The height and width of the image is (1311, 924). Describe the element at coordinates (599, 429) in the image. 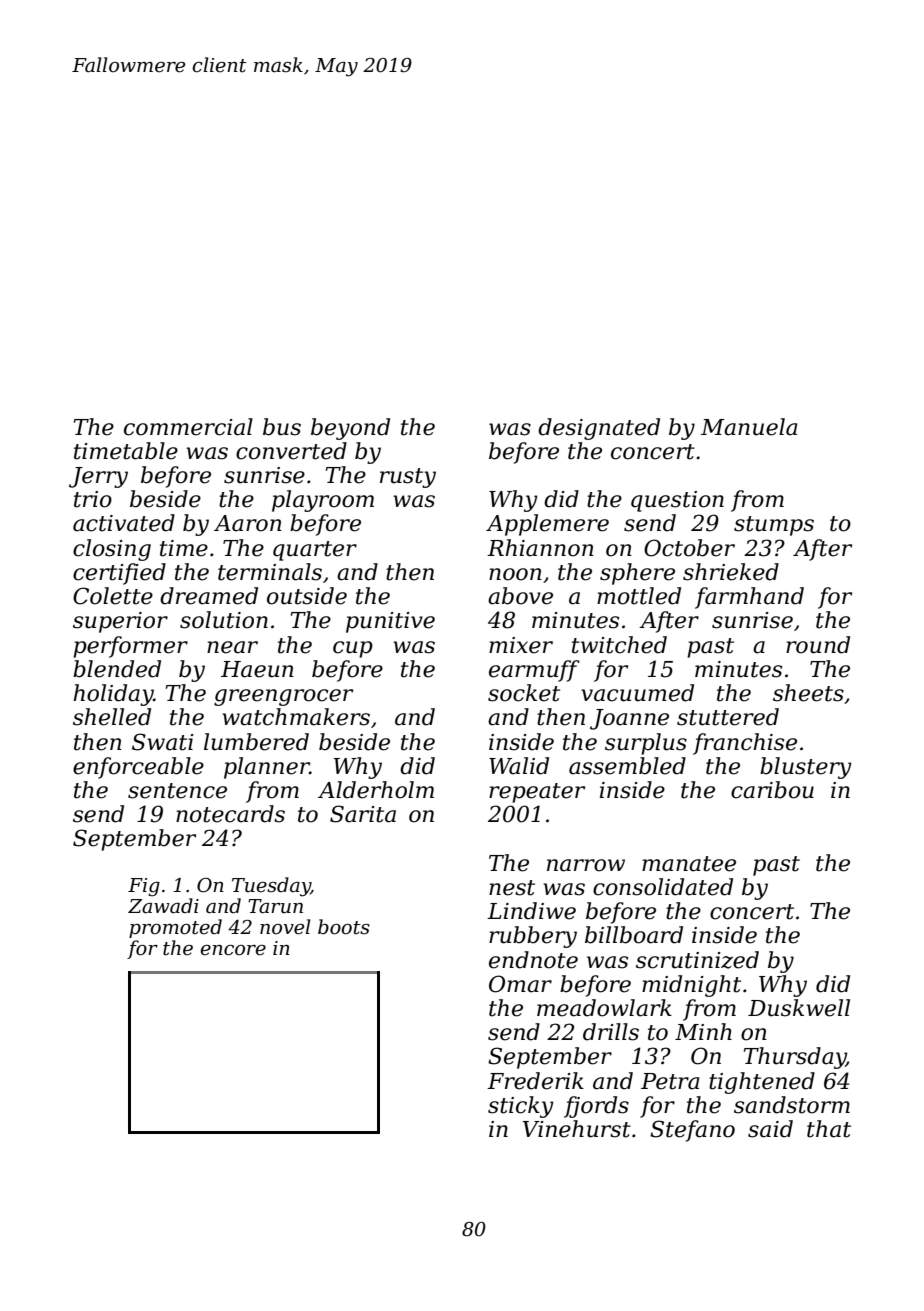

I see `designated` at that location.
